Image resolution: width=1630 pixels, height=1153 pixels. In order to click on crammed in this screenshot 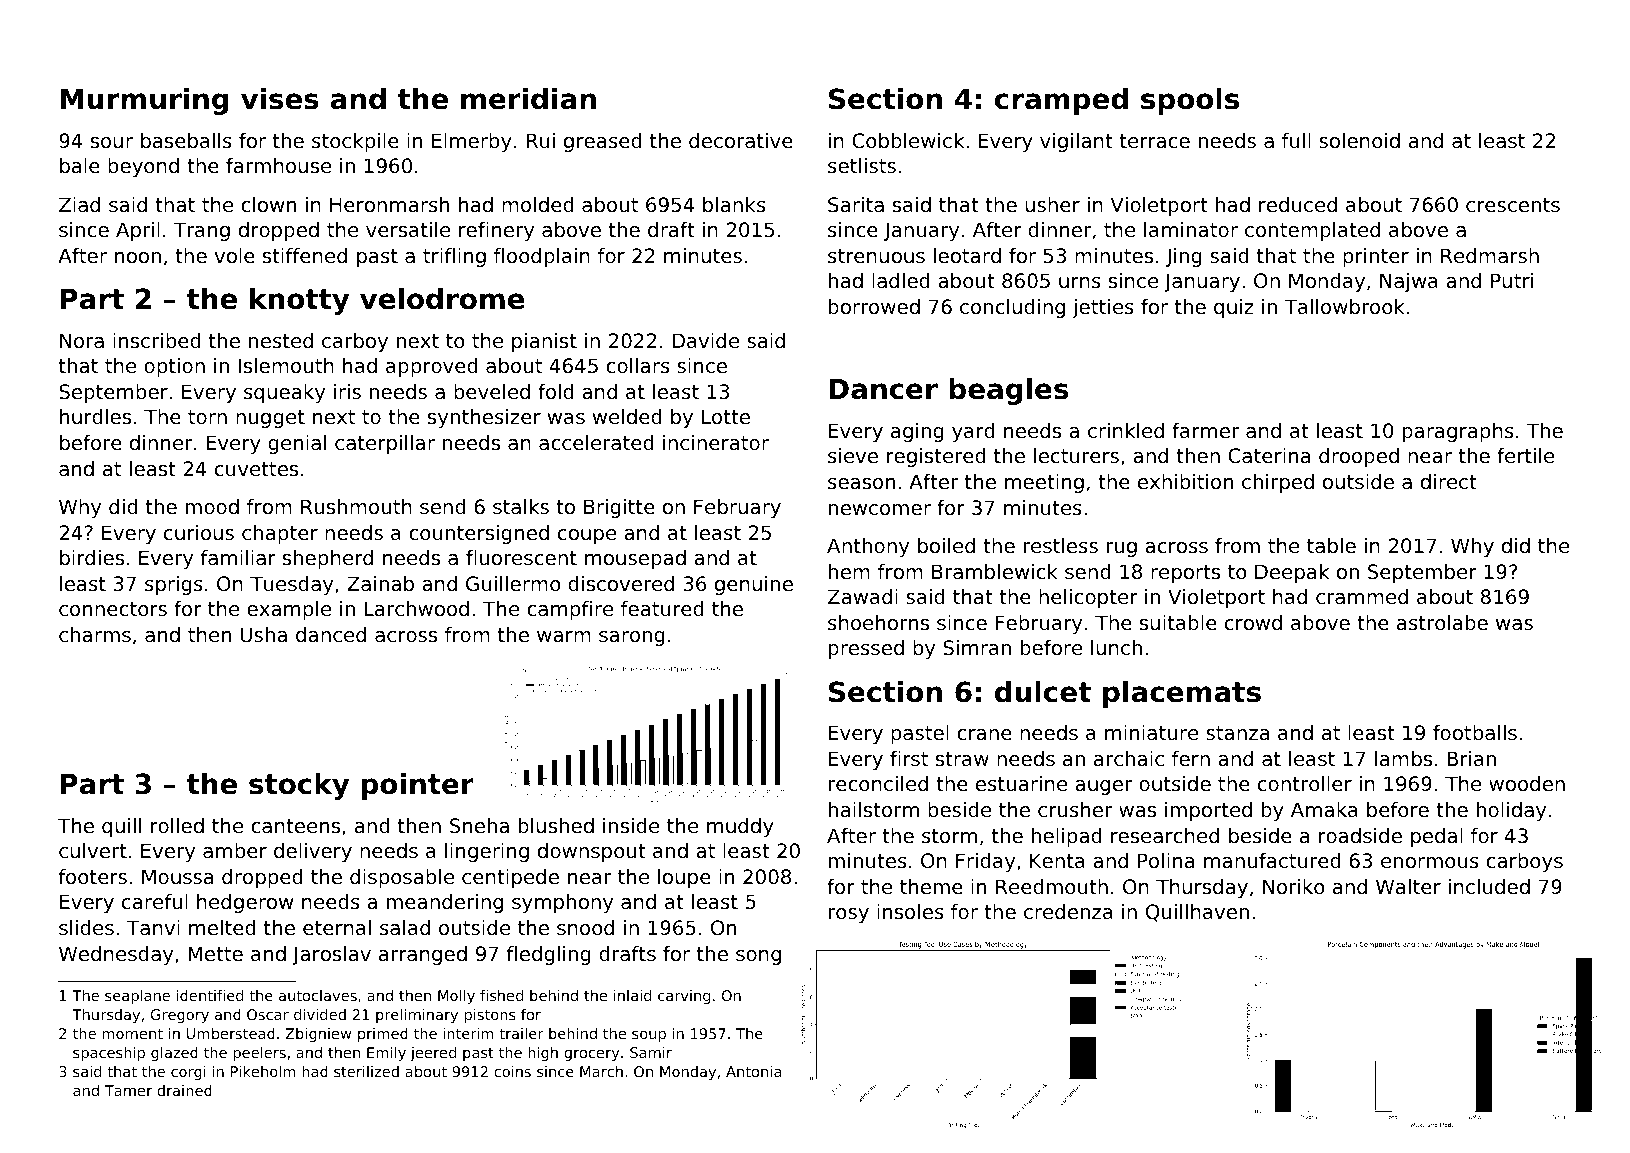, I will do `click(1362, 597)`.
